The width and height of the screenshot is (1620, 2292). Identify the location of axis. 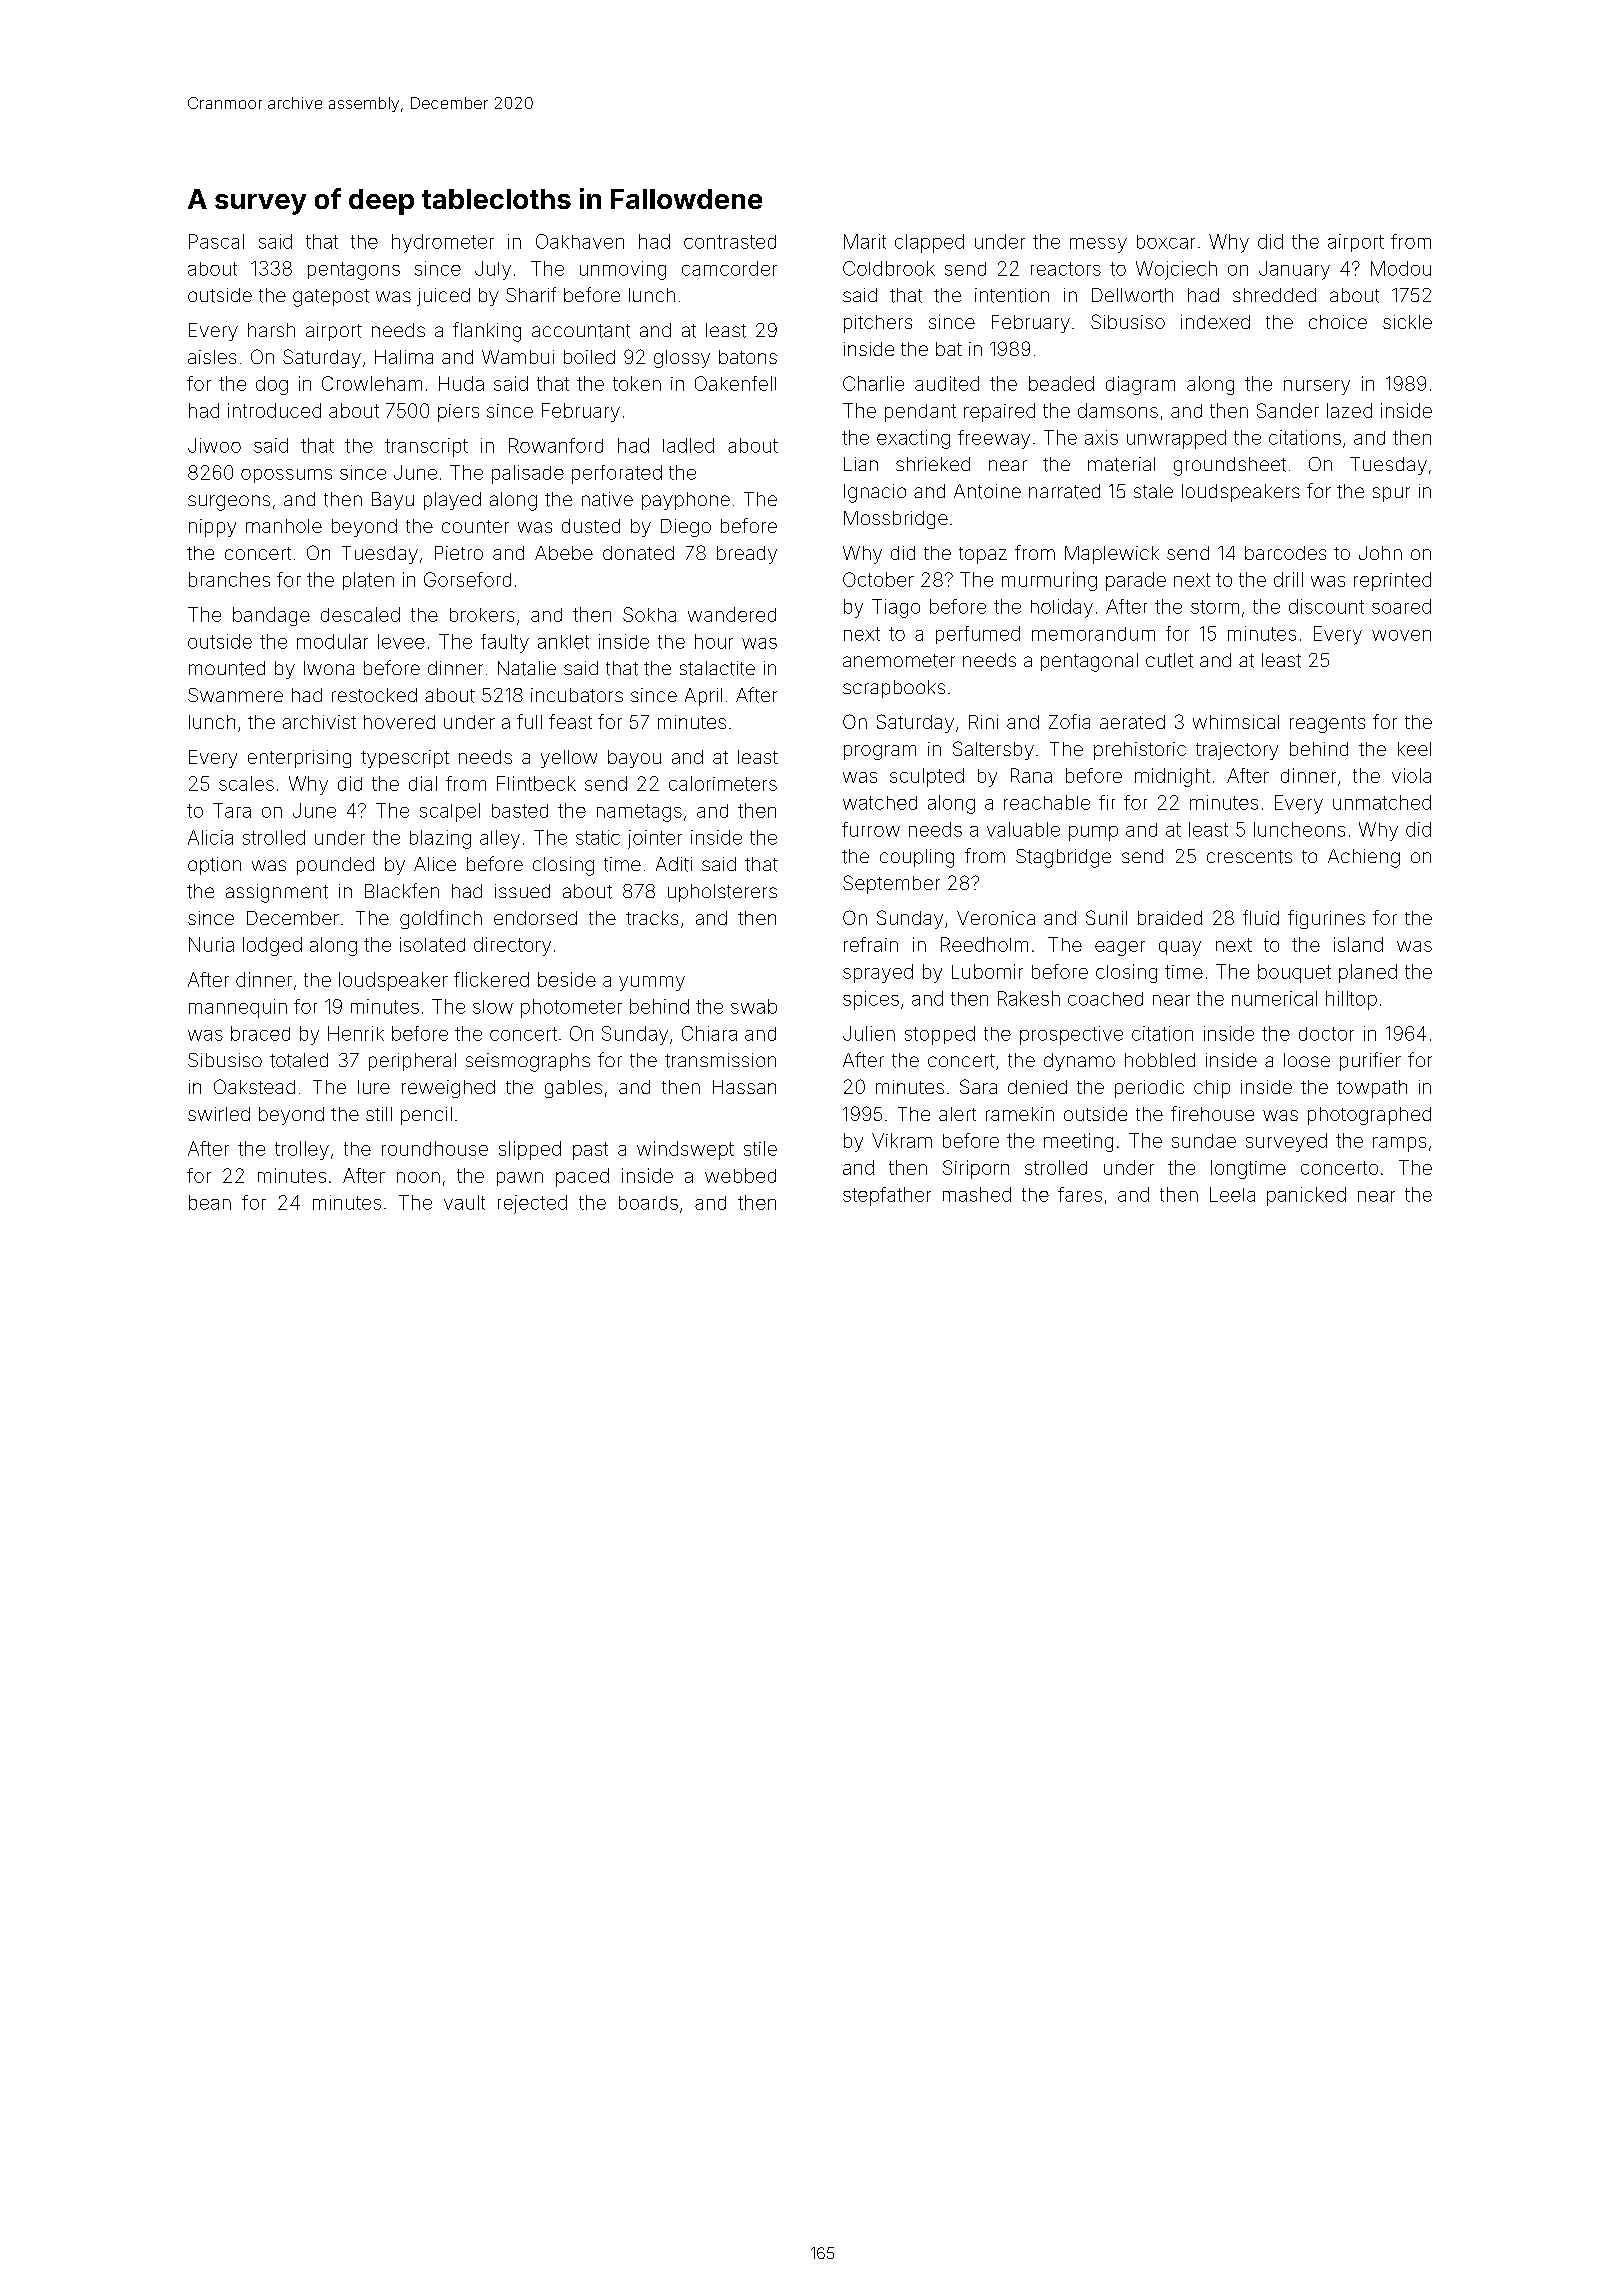
(1101, 437).
